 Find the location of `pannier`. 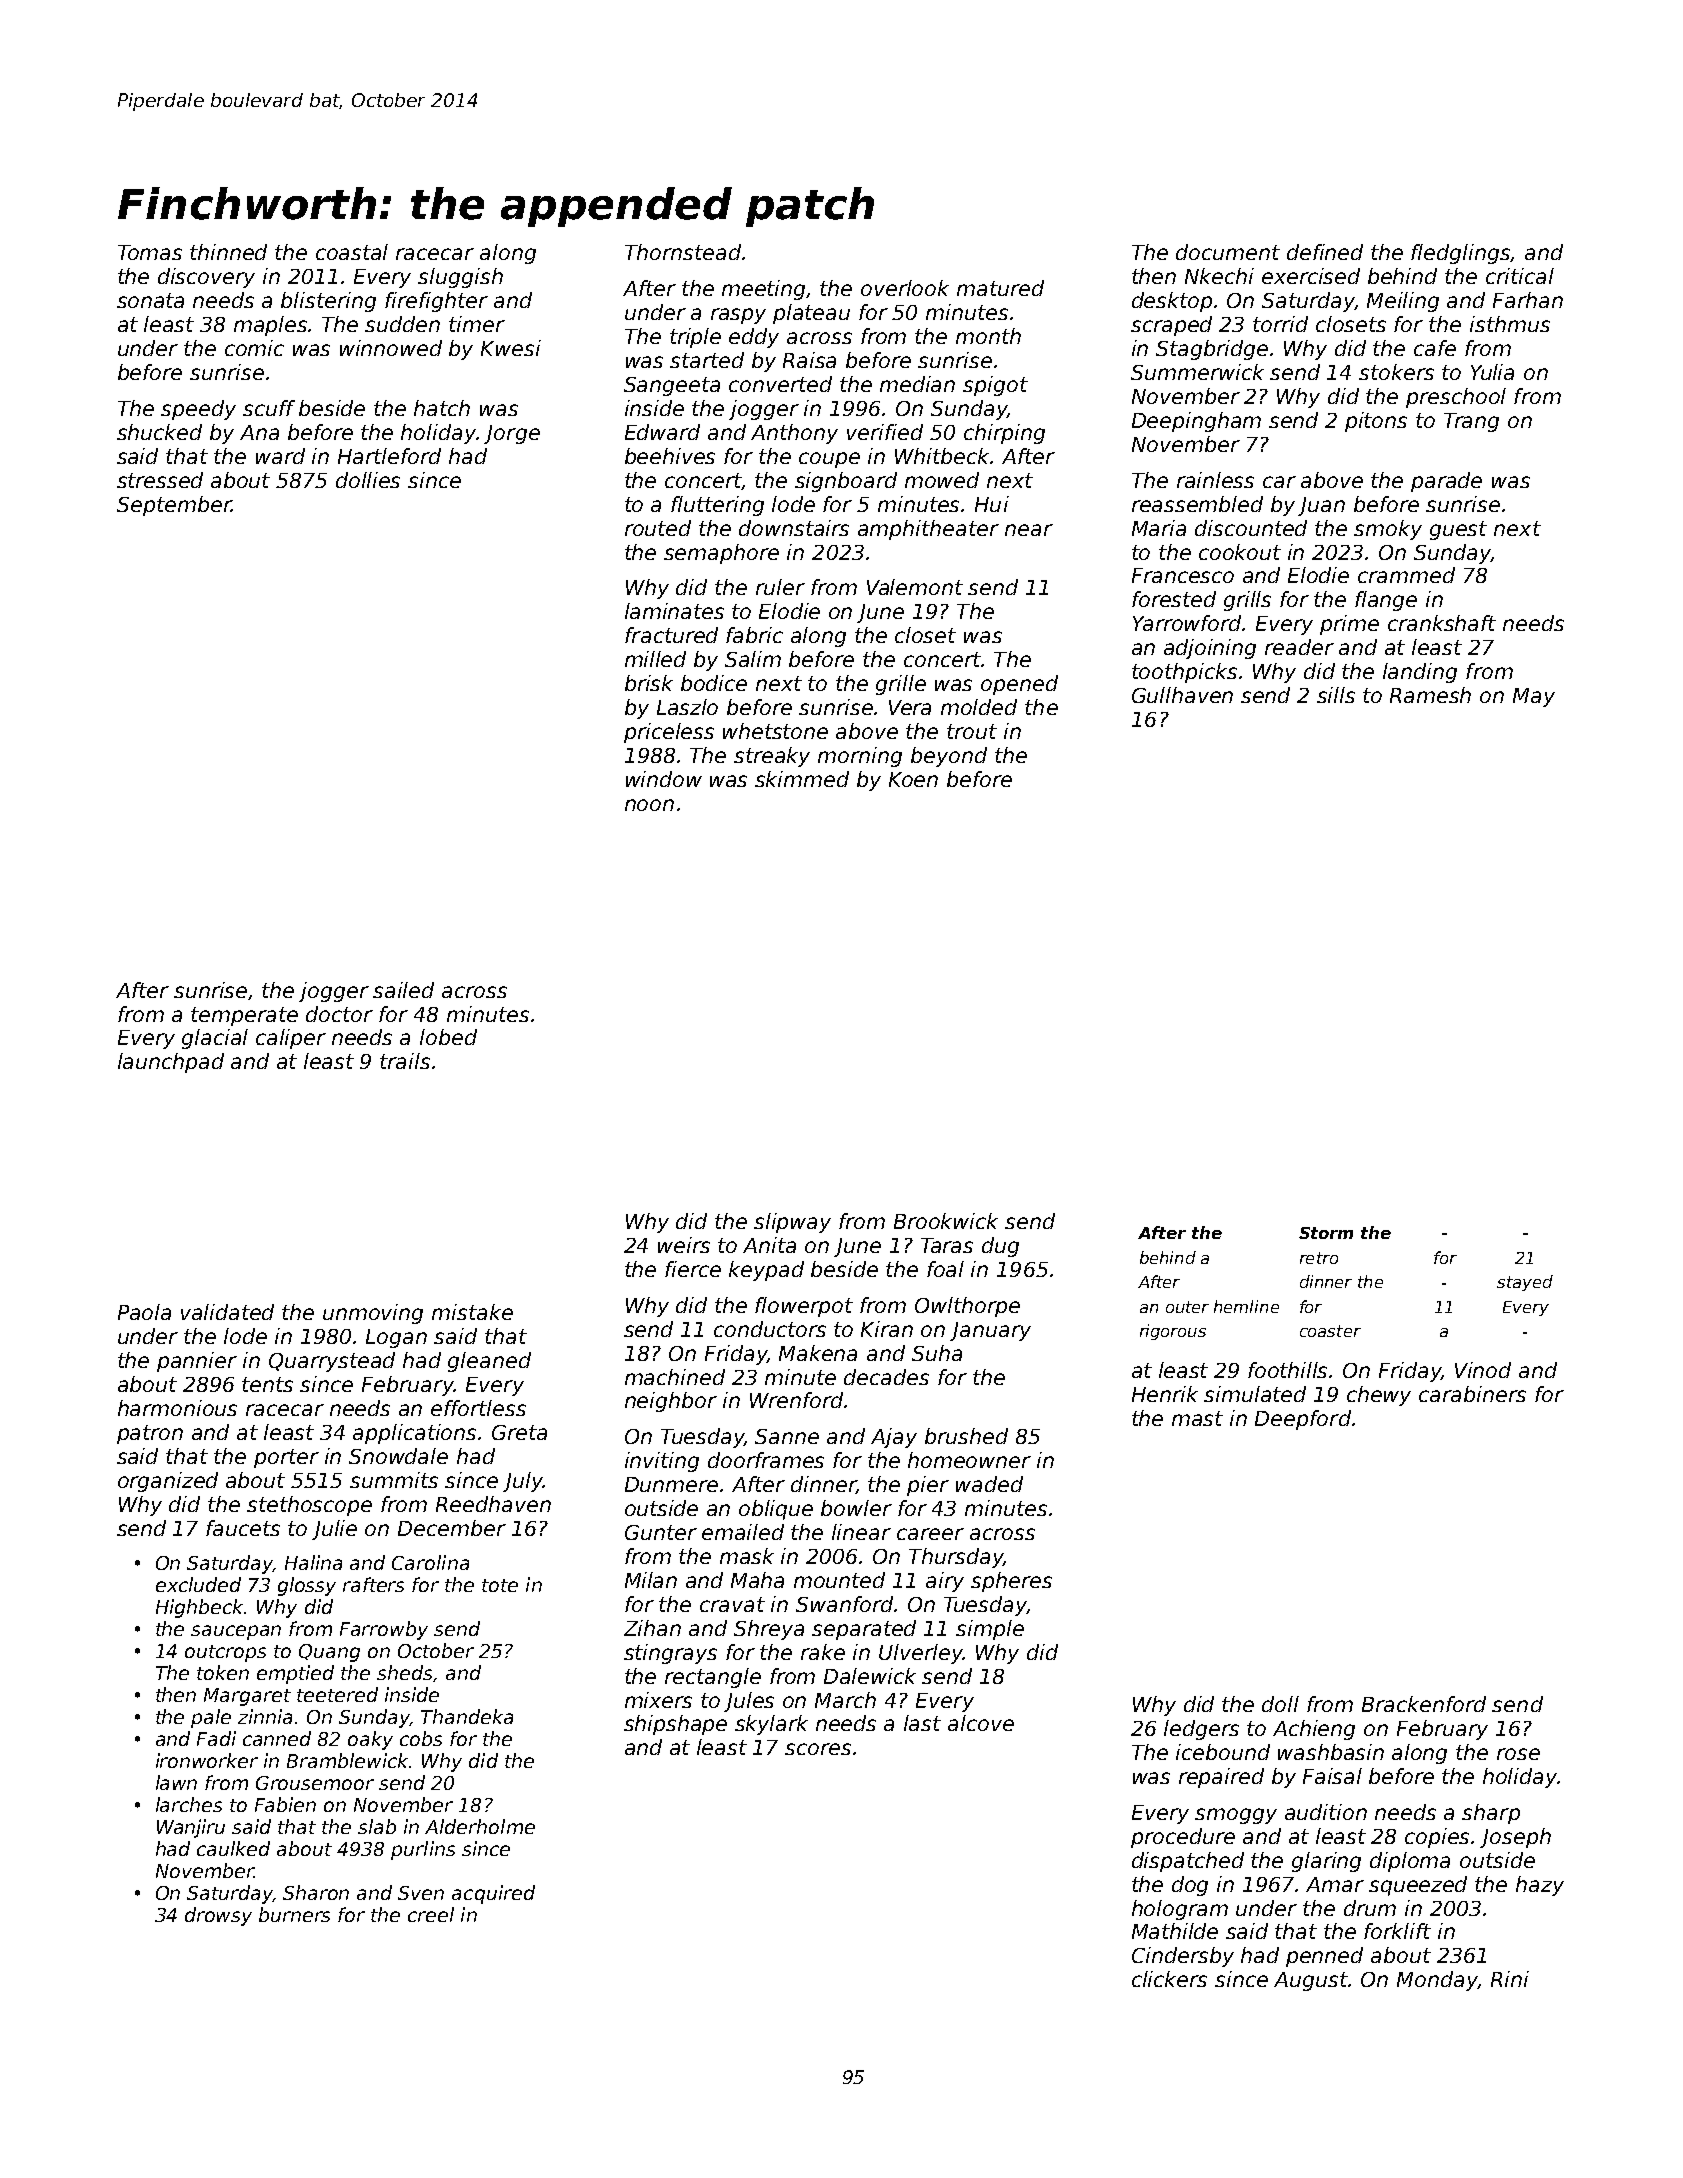

pannier is located at coordinates (197, 1362).
